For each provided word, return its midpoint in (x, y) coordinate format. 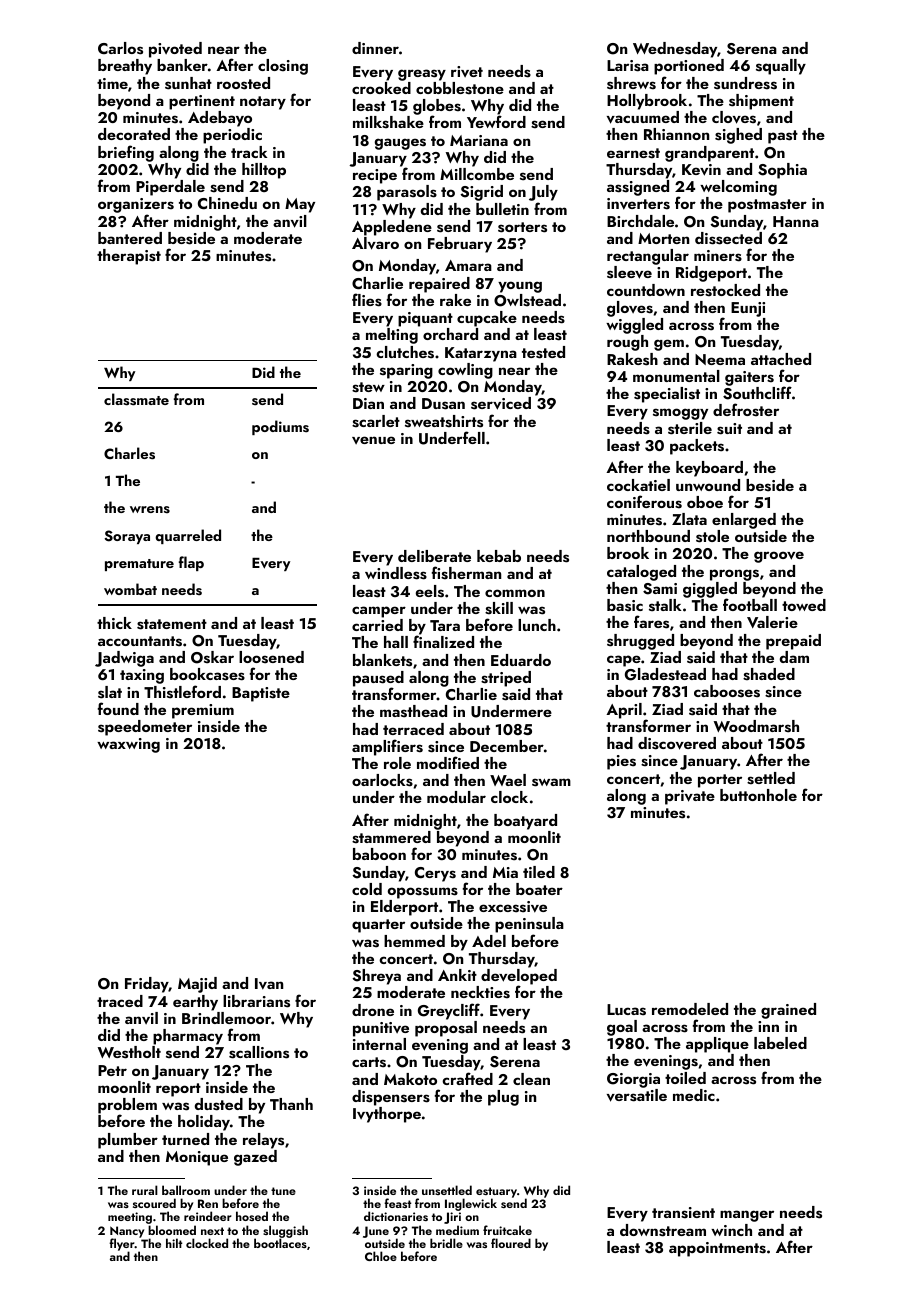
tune (283, 1191)
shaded (769, 674)
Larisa (628, 66)
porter (720, 781)
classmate (136, 399)
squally (781, 67)
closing (283, 67)
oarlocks (382, 780)
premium (203, 711)
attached (781, 359)
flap (191, 563)
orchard (450, 334)
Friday (147, 985)
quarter (378, 926)
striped (506, 679)
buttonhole (758, 795)
